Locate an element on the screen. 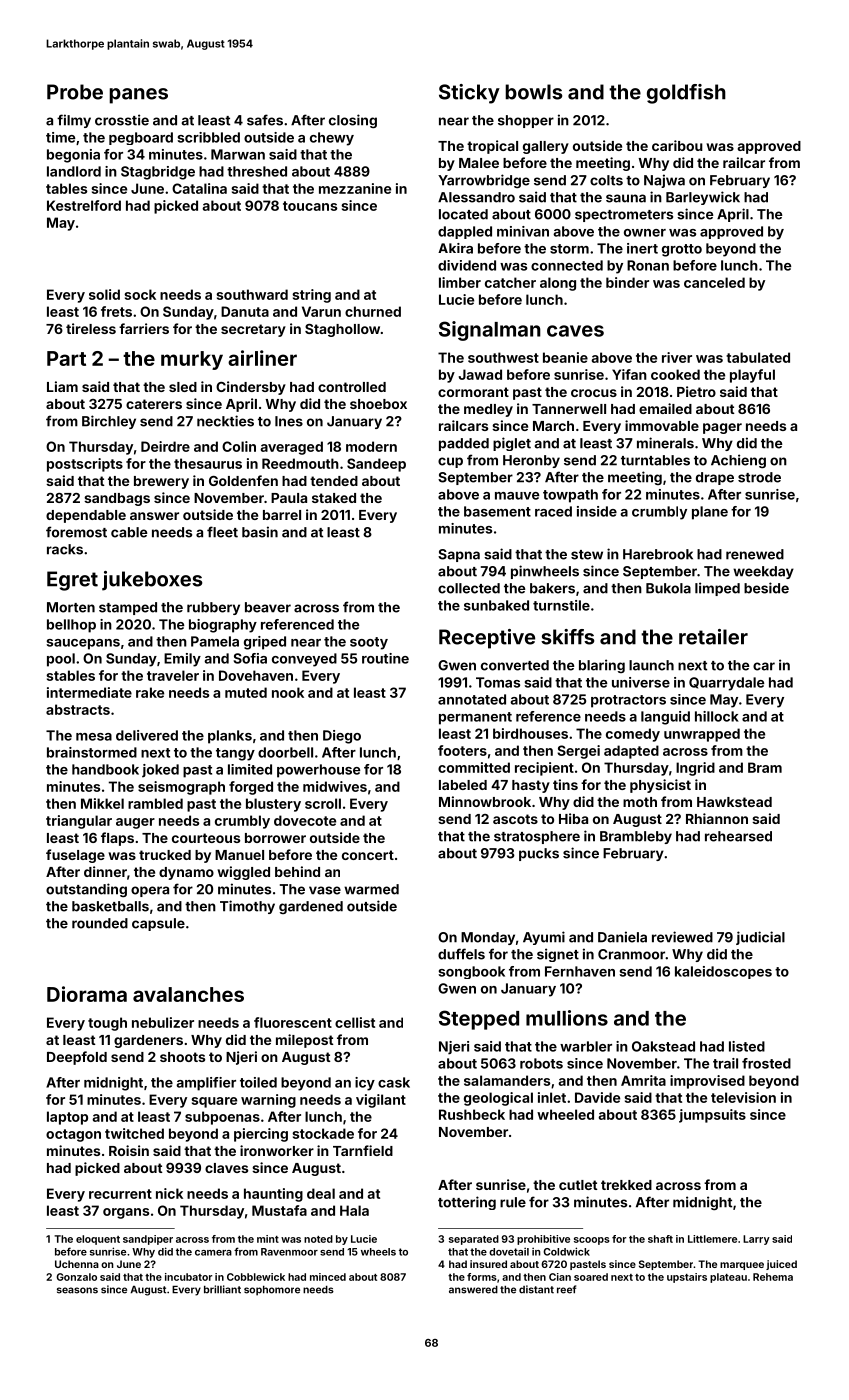 This screenshot has width=849, height=1400. forms is located at coordinates (482, 1277).
